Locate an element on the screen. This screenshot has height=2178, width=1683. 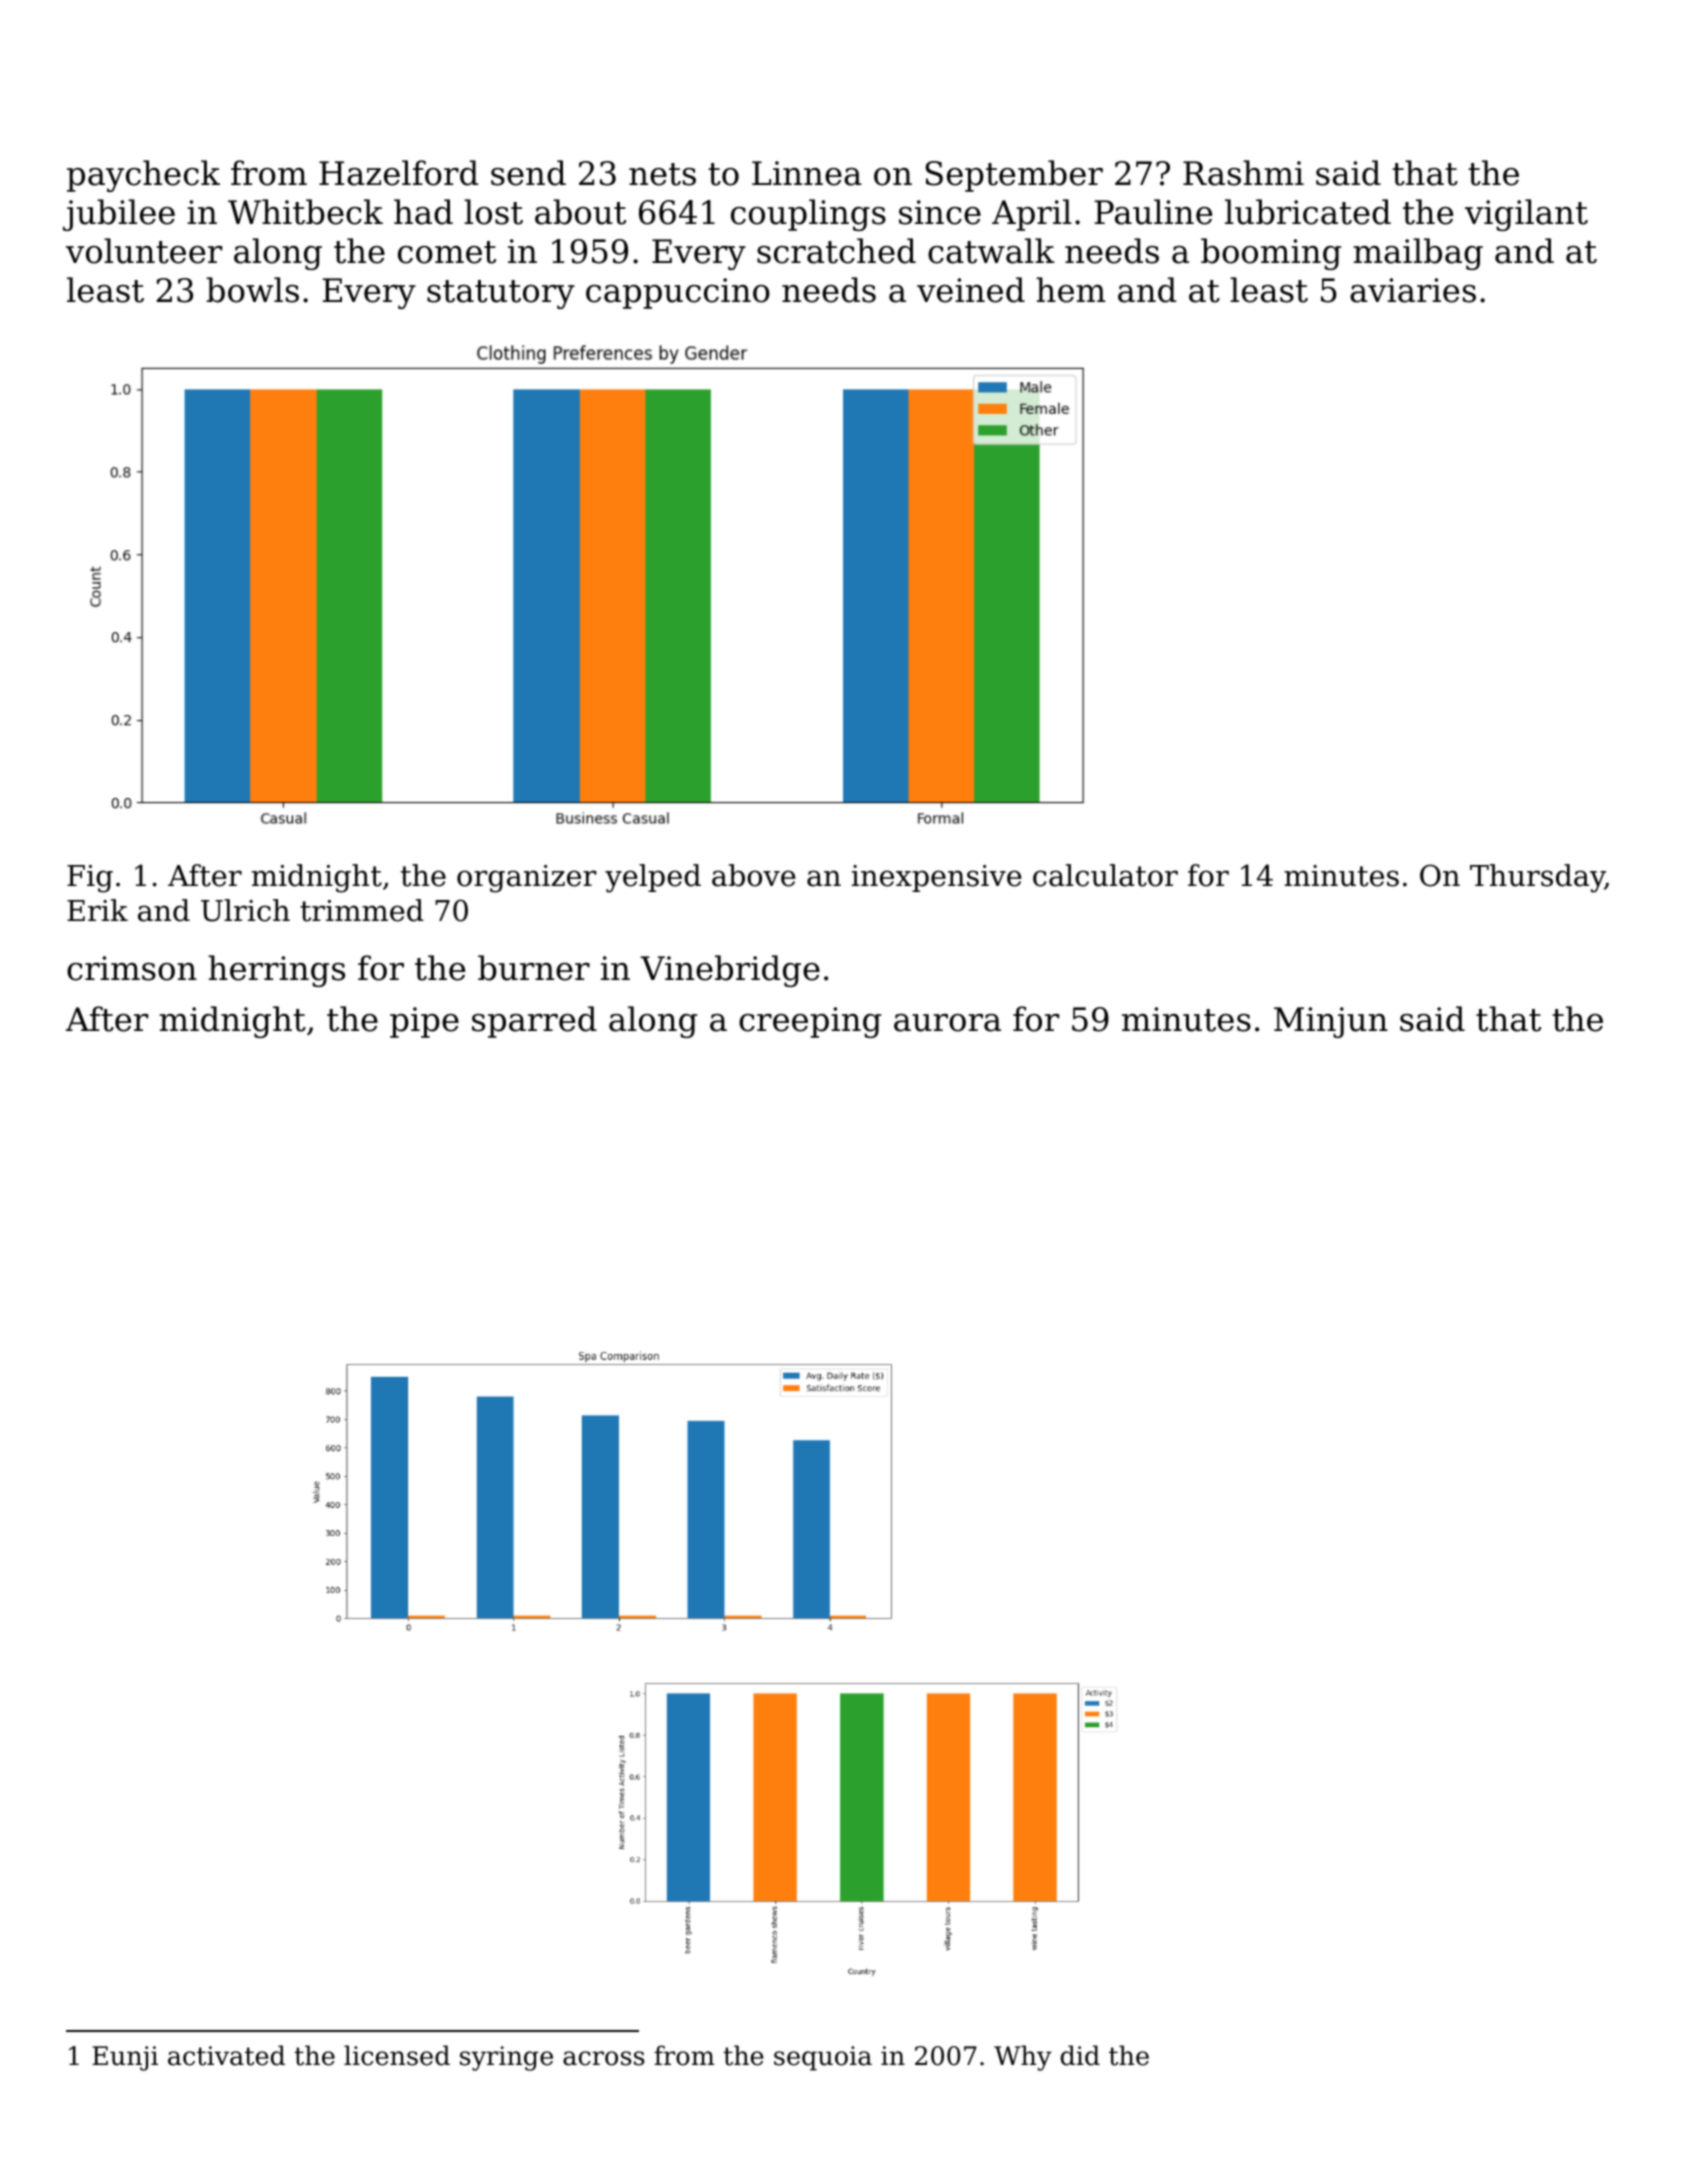
Vinebridge is located at coordinates (730, 971).
